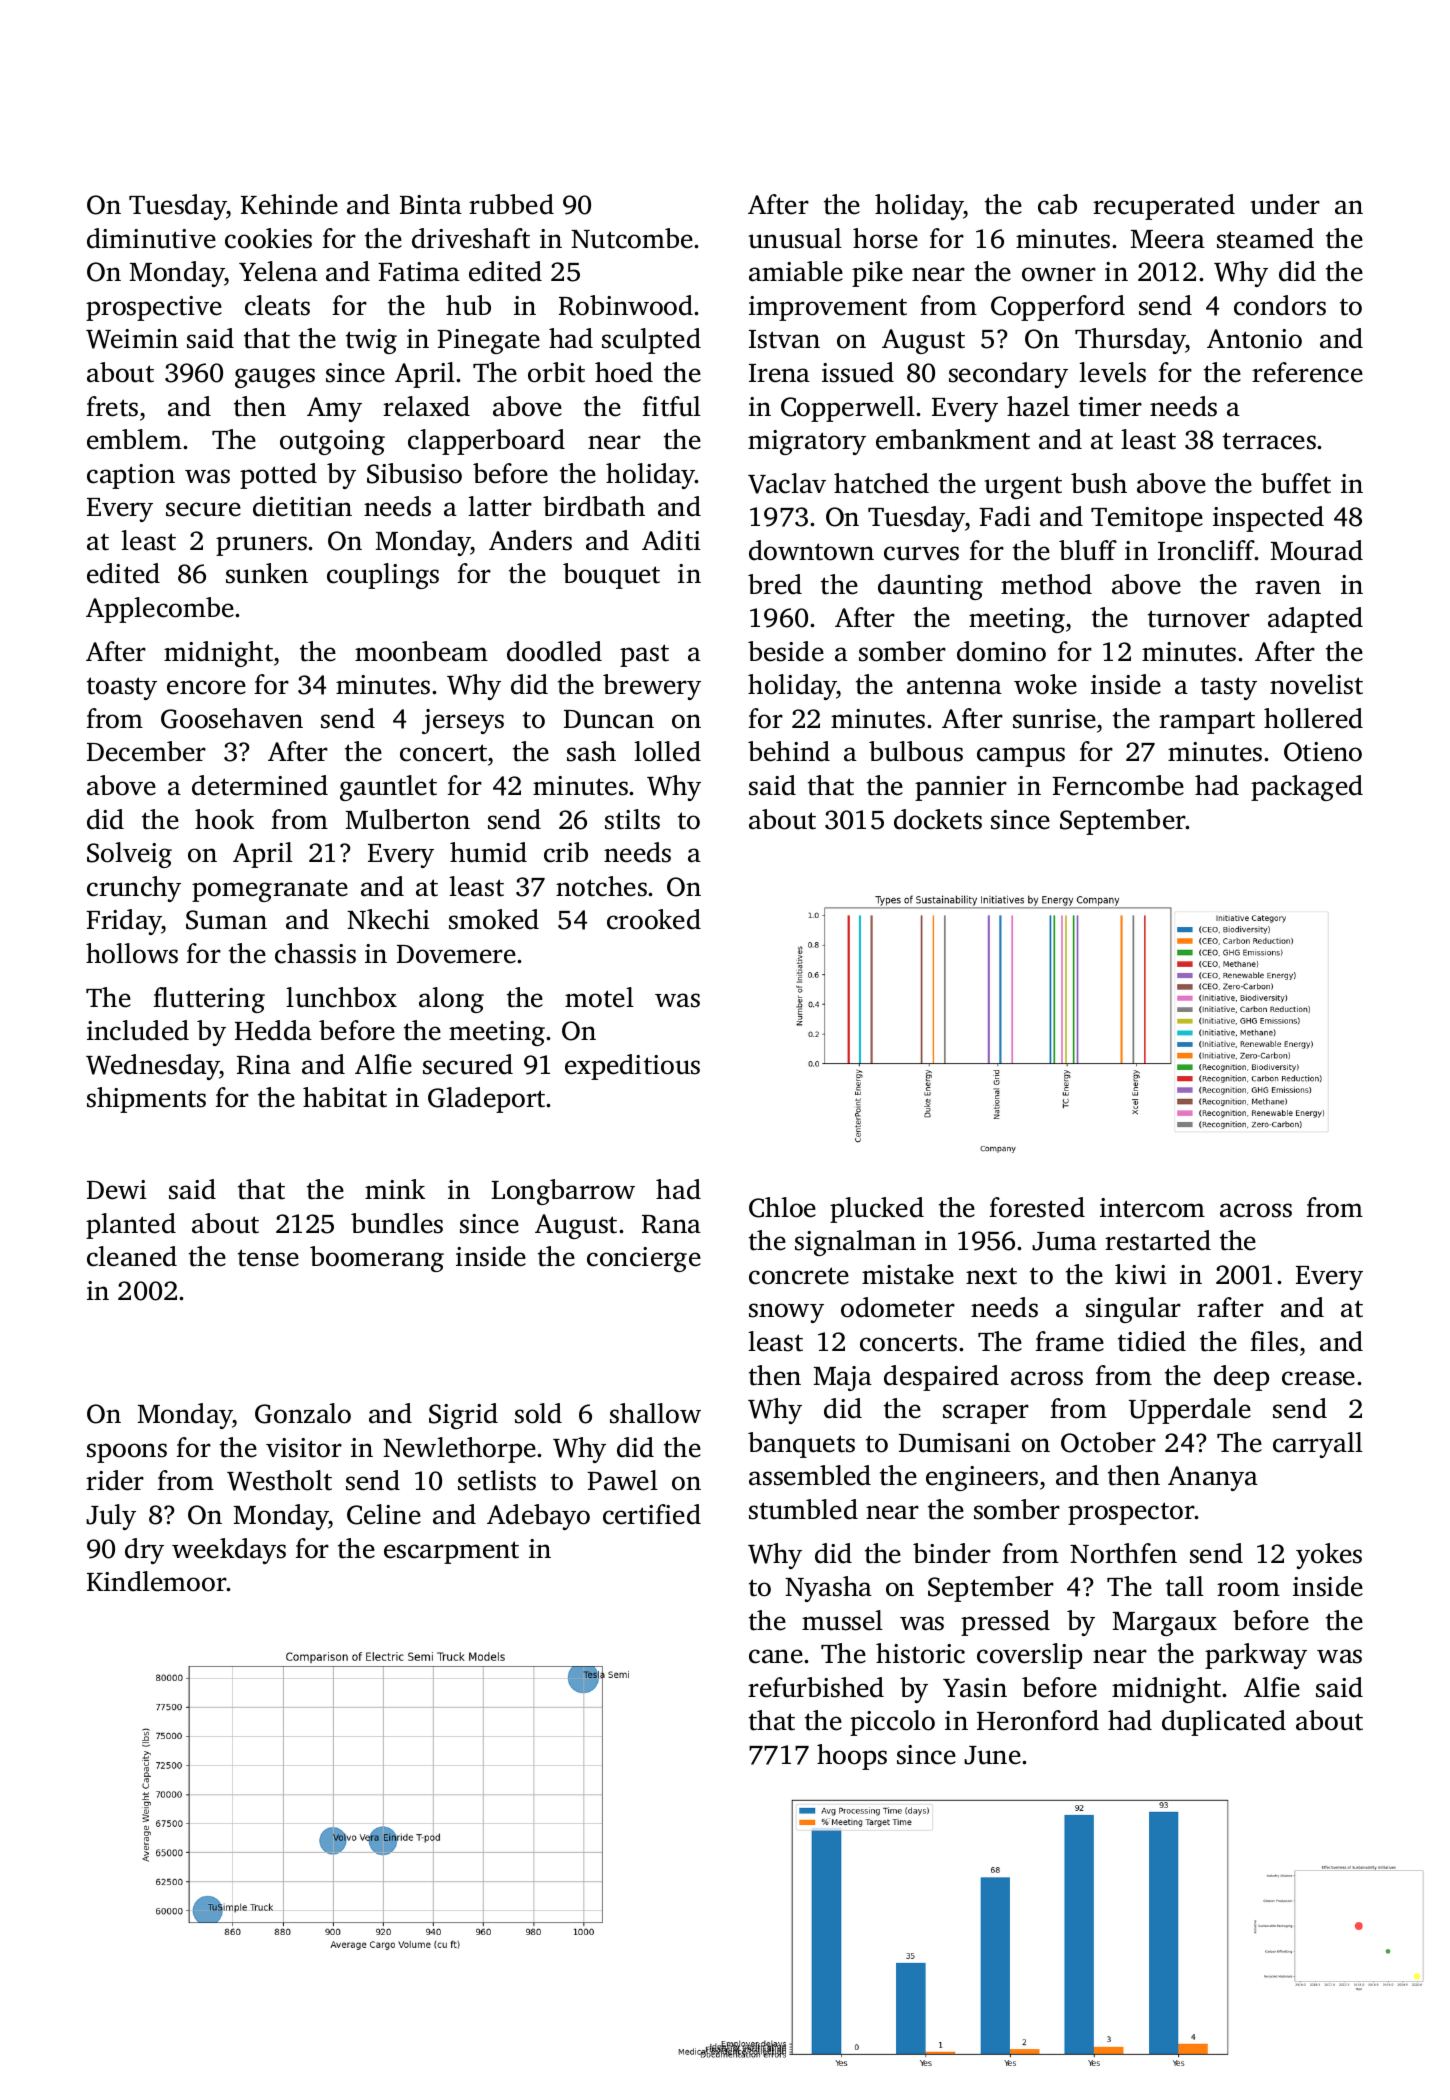 Image resolution: width=1450 pixels, height=2100 pixels. What do you see at coordinates (345, 1097) in the page?
I see `habitat` at bounding box center [345, 1097].
